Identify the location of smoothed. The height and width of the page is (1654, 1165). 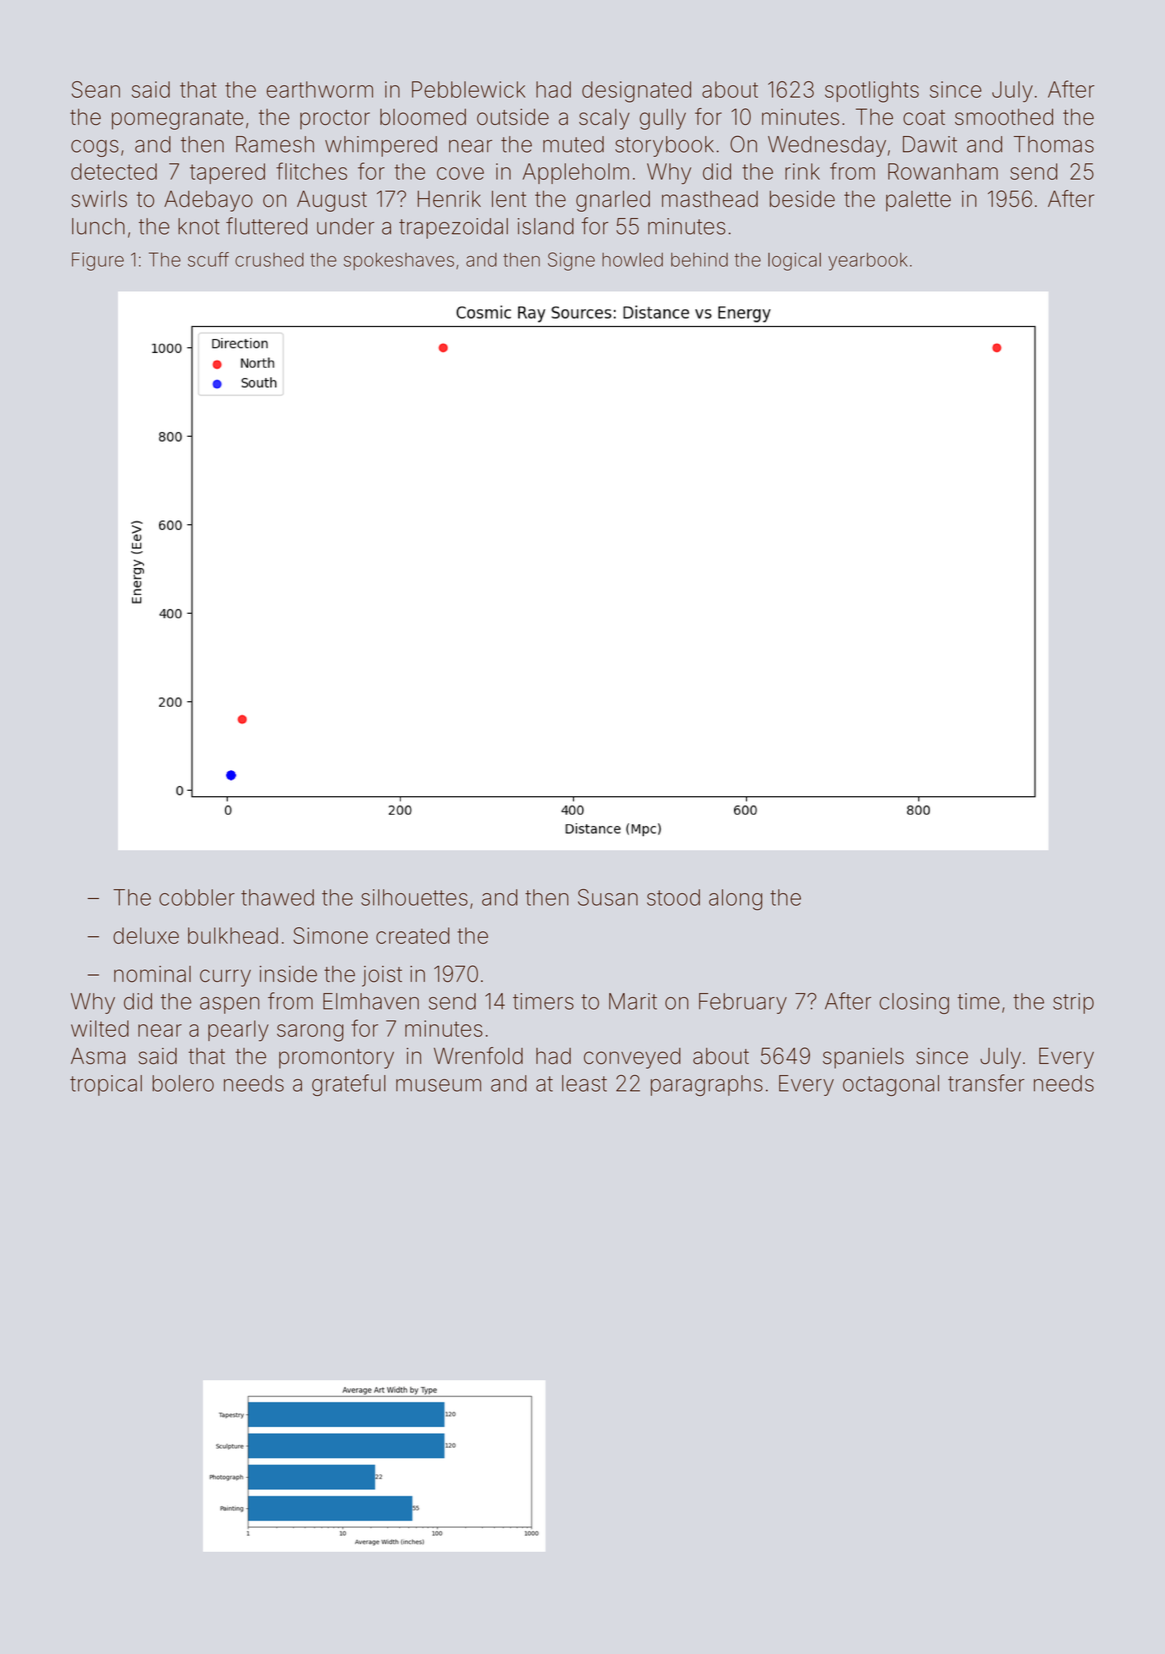
(1004, 116).
